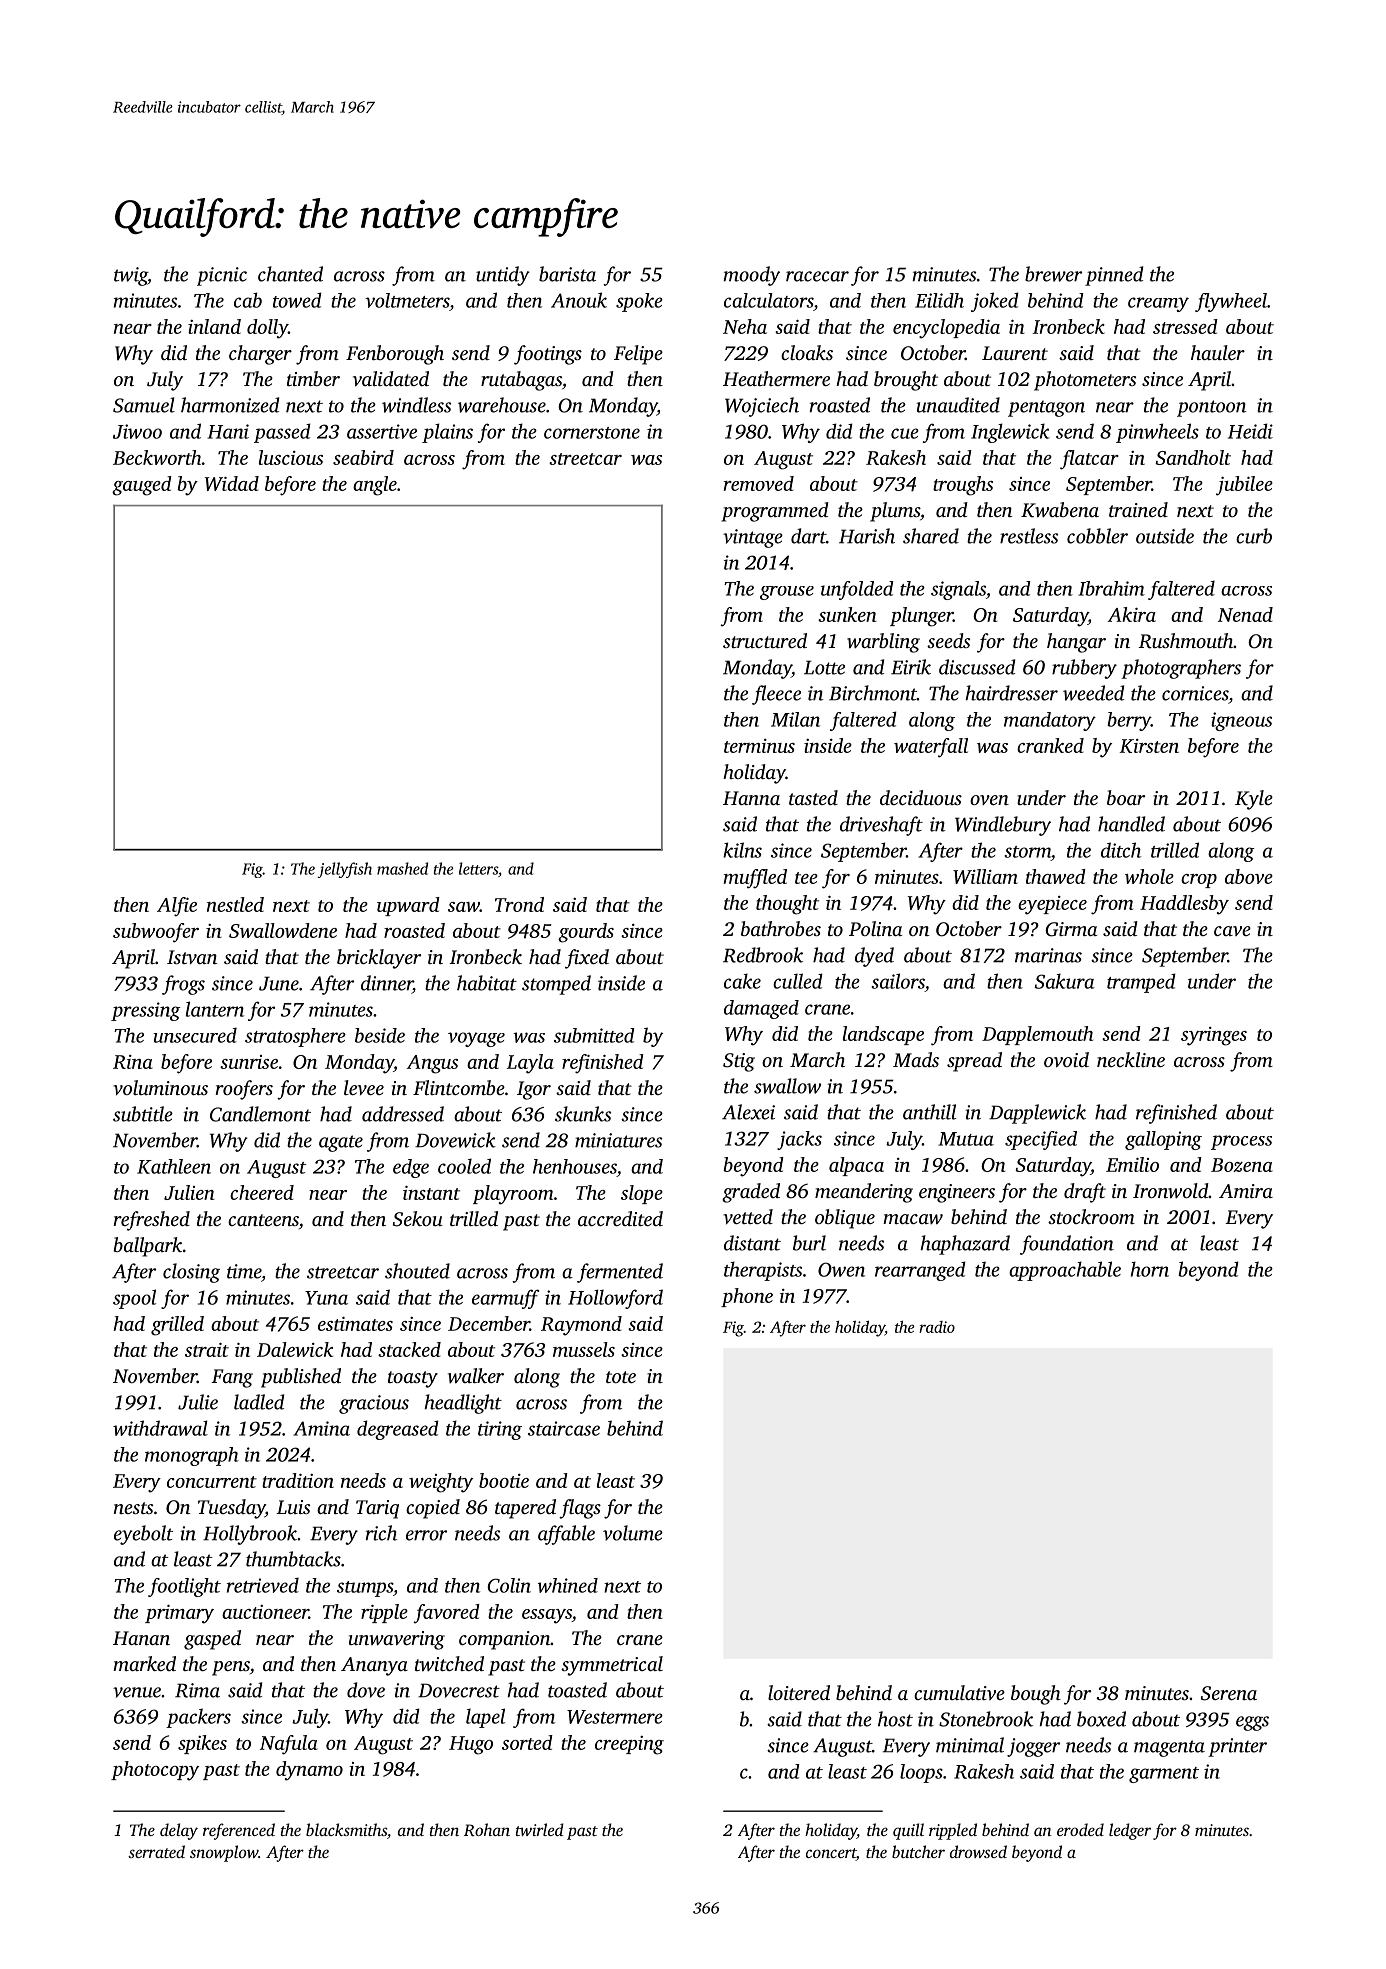 This screenshot has height=1969, width=1386. What do you see at coordinates (1080, 1829) in the screenshot?
I see `eroded` at bounding box center [1080, 1829].
